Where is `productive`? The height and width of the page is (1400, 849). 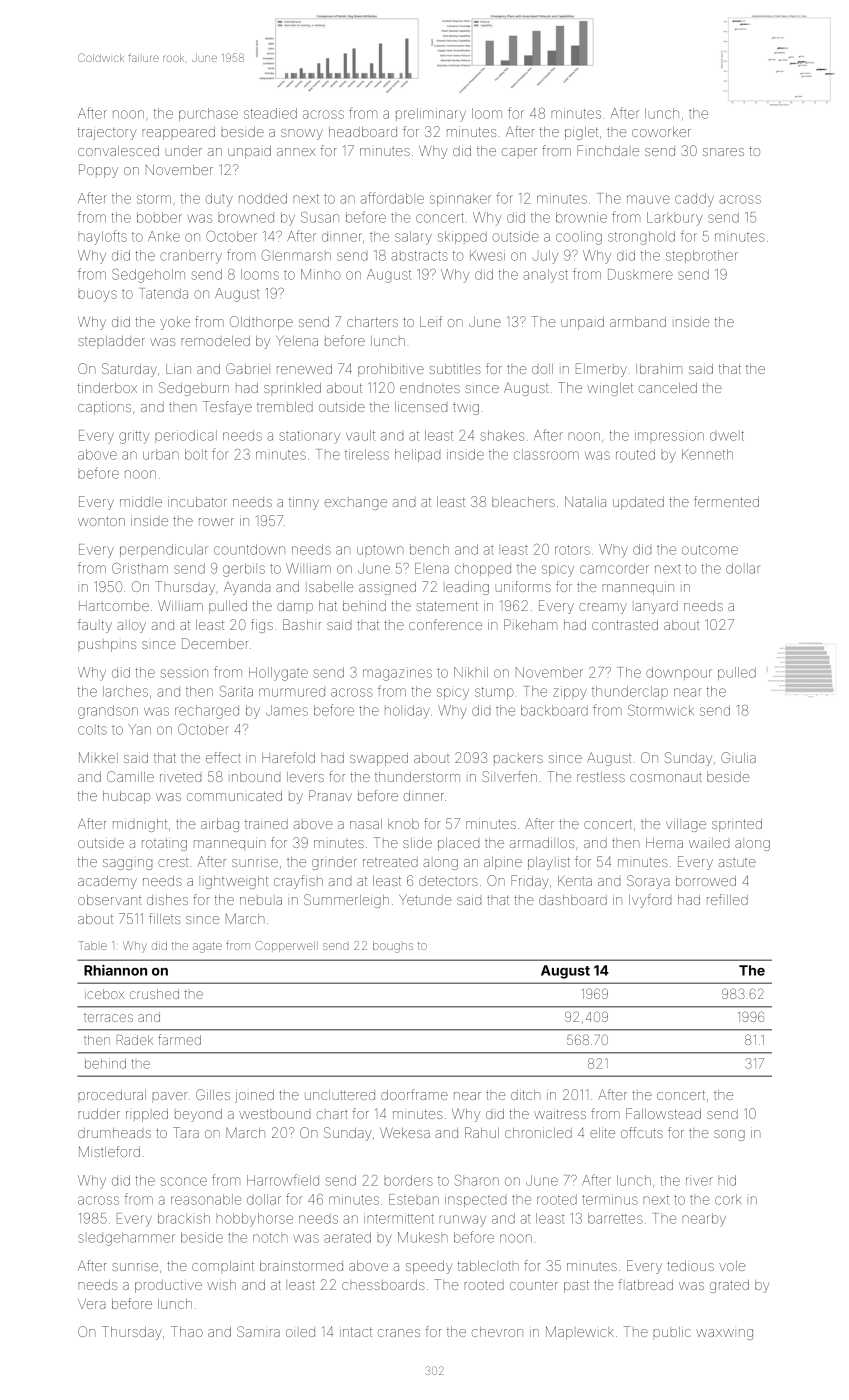
productive is located at coordinates (168, 1286).
